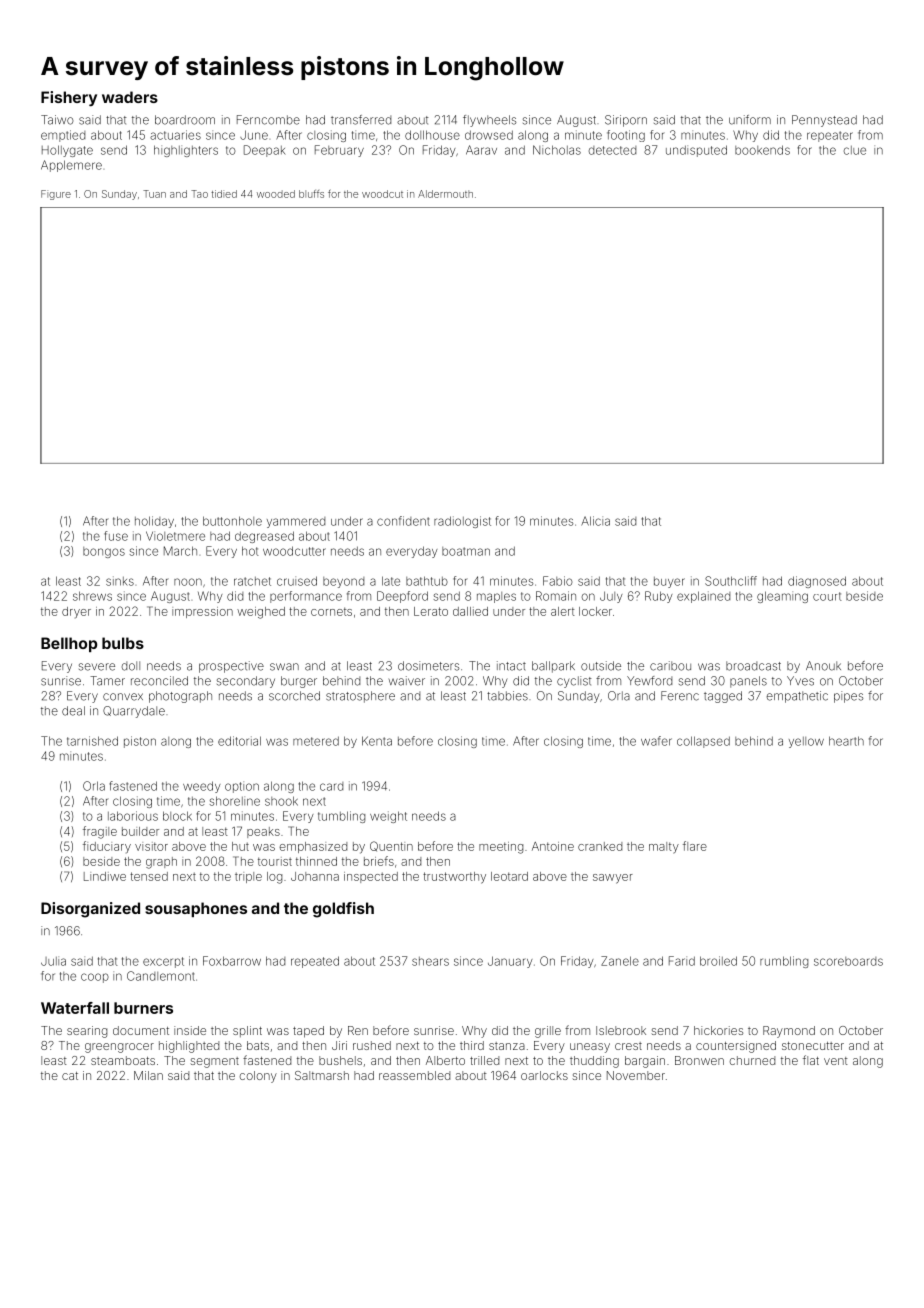 Image resolution: width=924 pixels, height=1308 pixels. What do you see at coordinates (620, 961) in the page?
I see `Zanele` at bounding box center [620, 961].
